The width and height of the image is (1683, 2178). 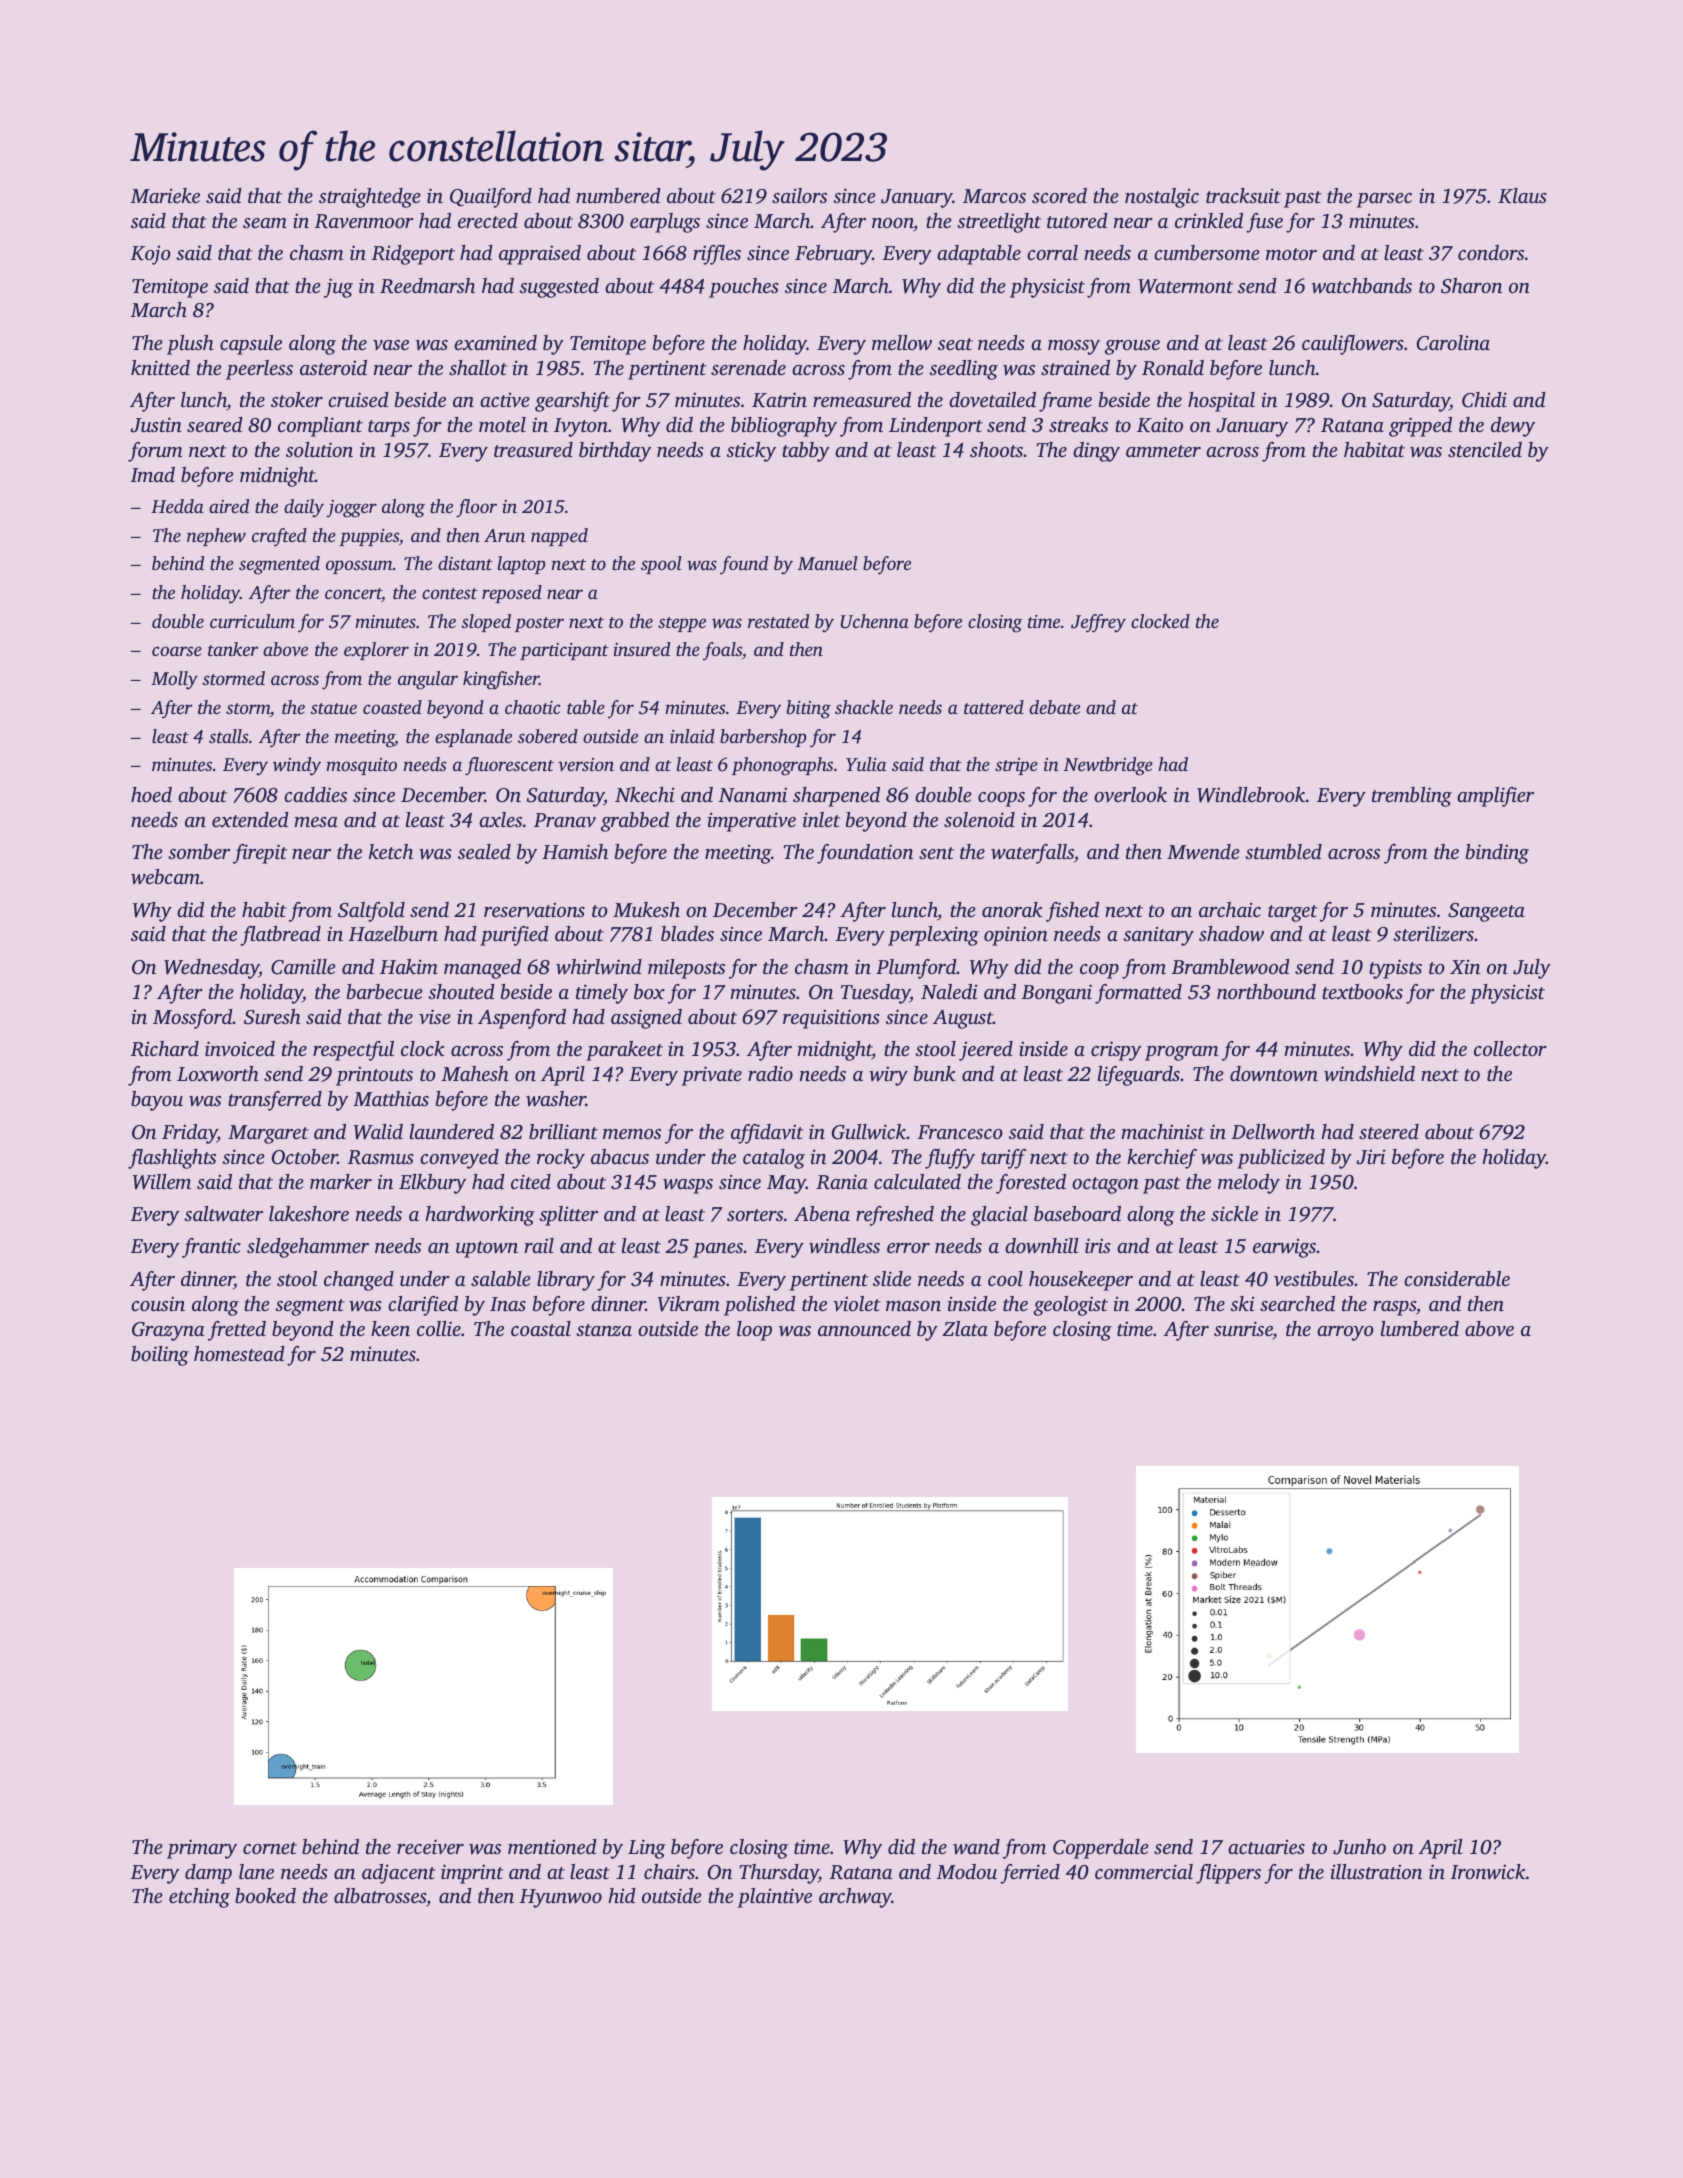 I want to click on lane, so click(x=256, y=1871).
